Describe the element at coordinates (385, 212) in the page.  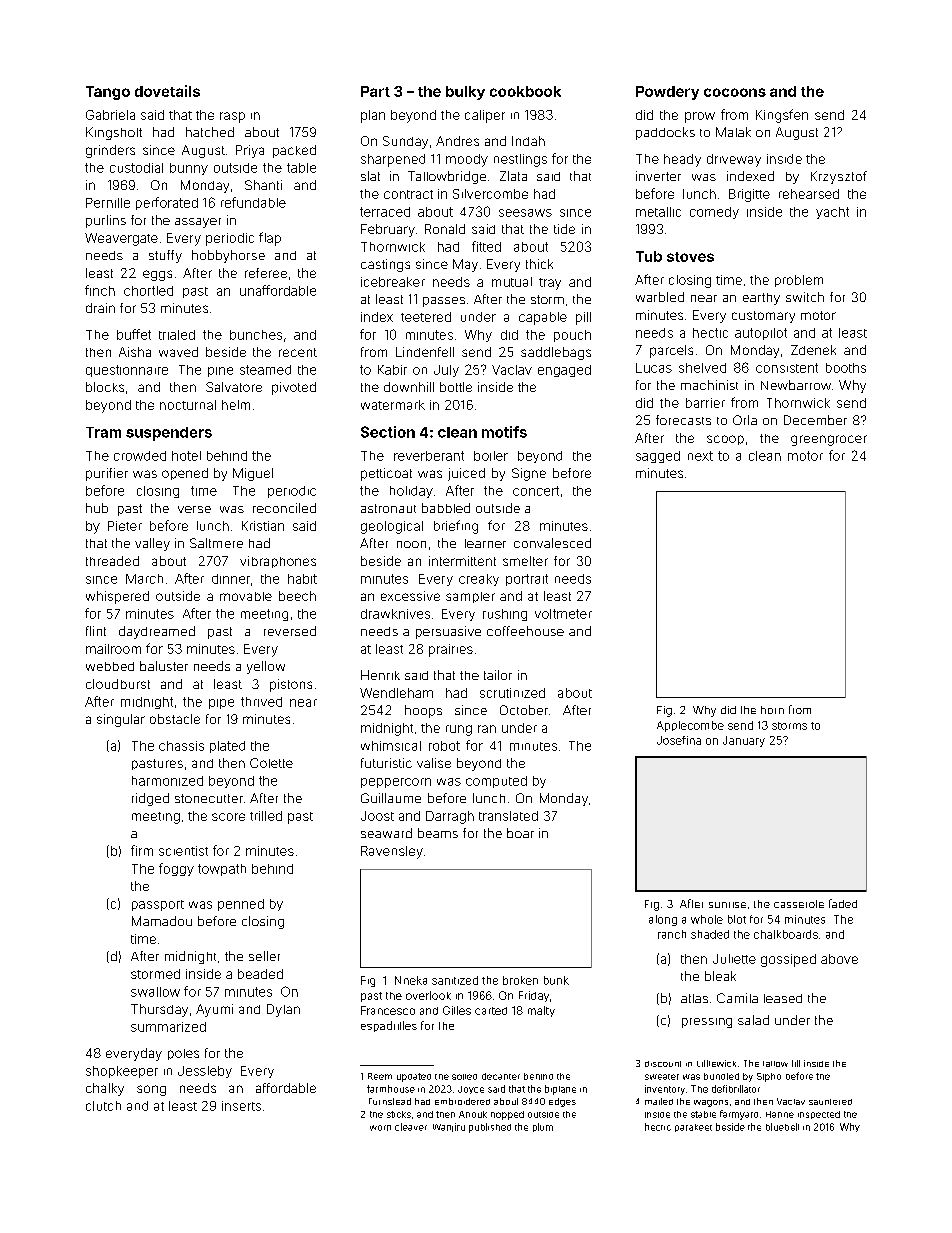
I see `terraced` at that location.
